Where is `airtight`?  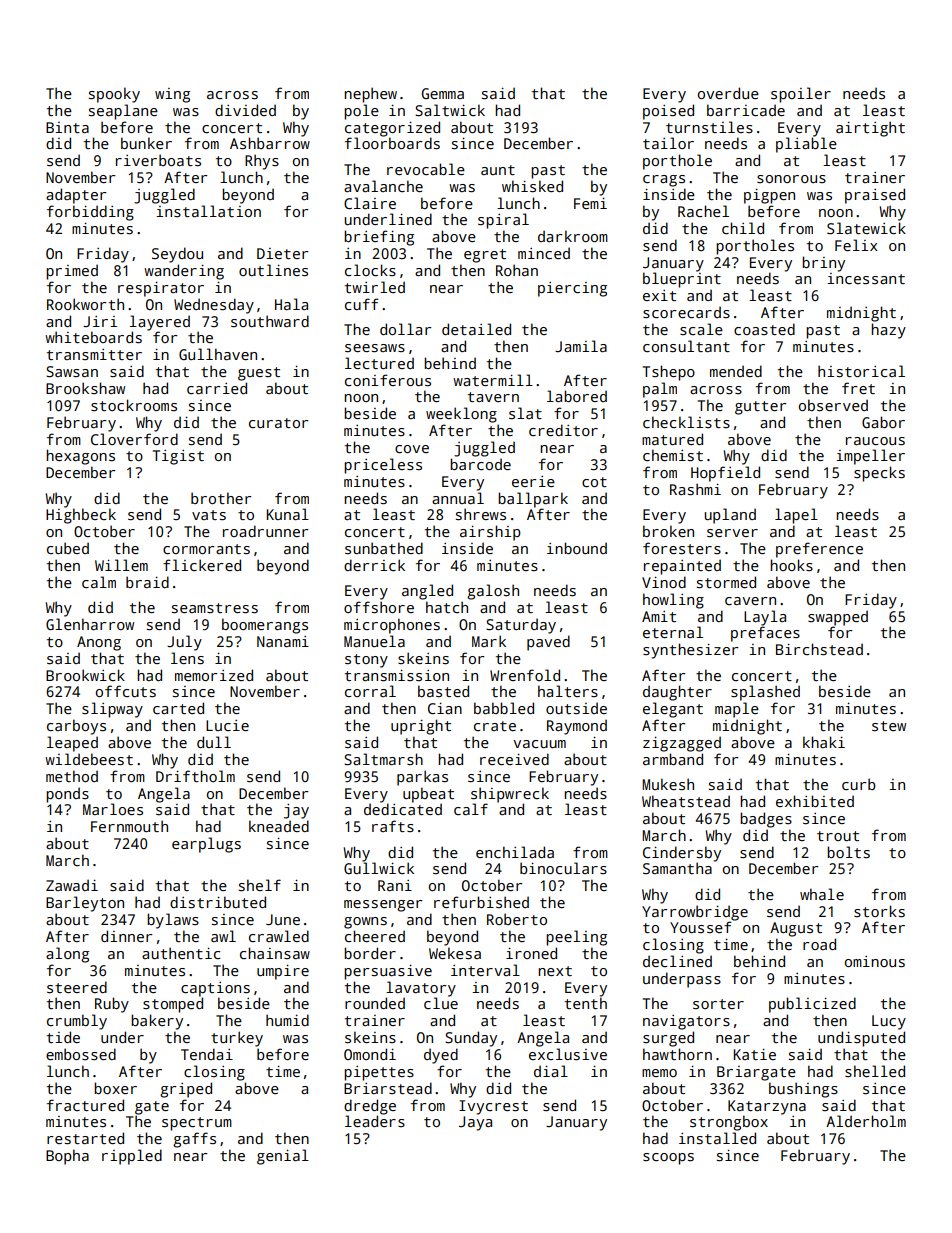 airtight is located at coordinates (870, 129).
